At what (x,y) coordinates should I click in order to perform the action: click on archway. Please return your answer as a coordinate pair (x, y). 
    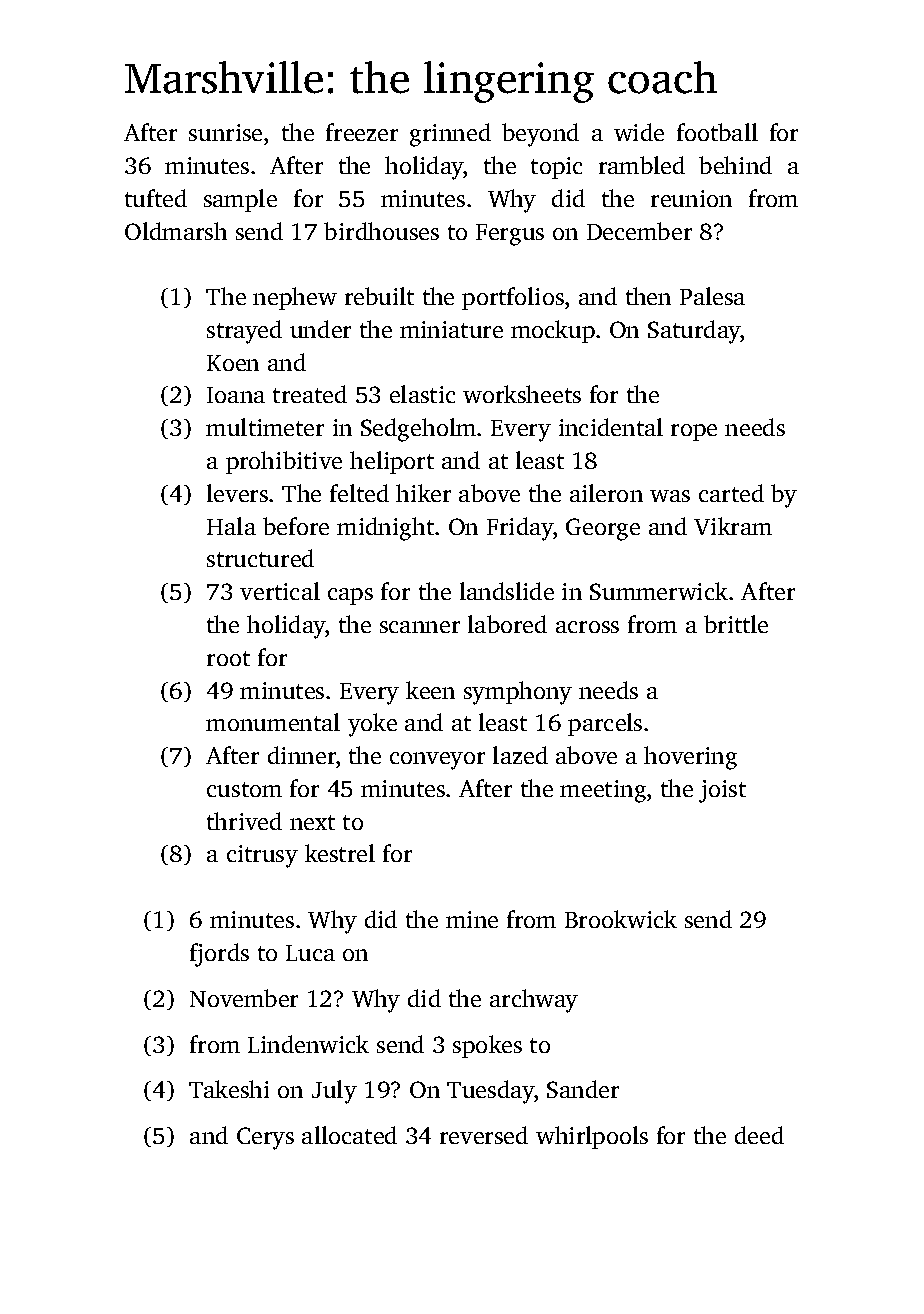
    Looking at the image, I should click on (534, 1001).
